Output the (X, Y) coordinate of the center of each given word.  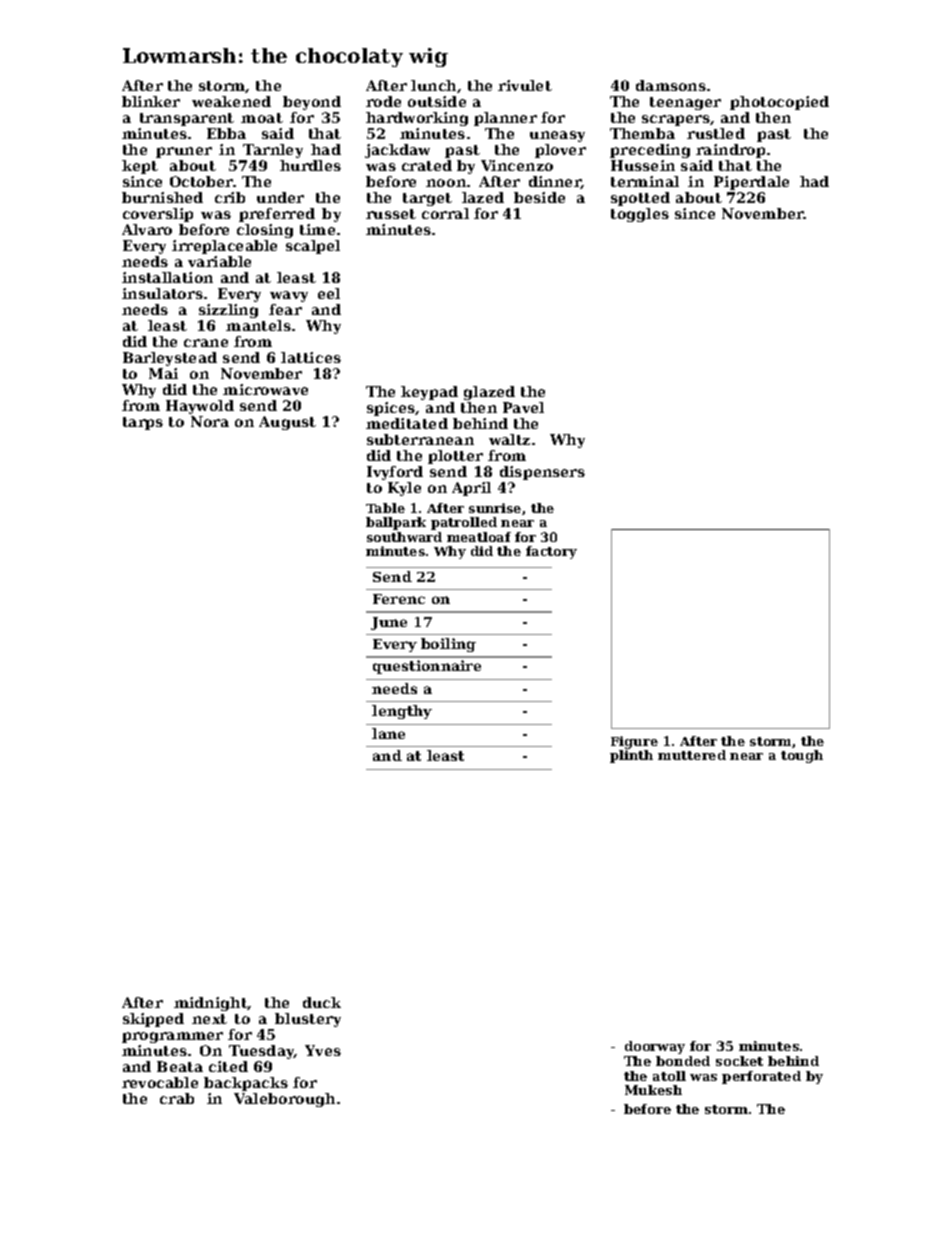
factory (551, 552)
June (389, 623)
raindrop (730, 151)
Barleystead (170, 359)
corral (445, 213)
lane (388, 733)
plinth (631, 756)
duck (322, 1002)
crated (427, 165)
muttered (692, 755)
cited (228, 1066)
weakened (231, 101)
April (471, 489)
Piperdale (751, 183)
